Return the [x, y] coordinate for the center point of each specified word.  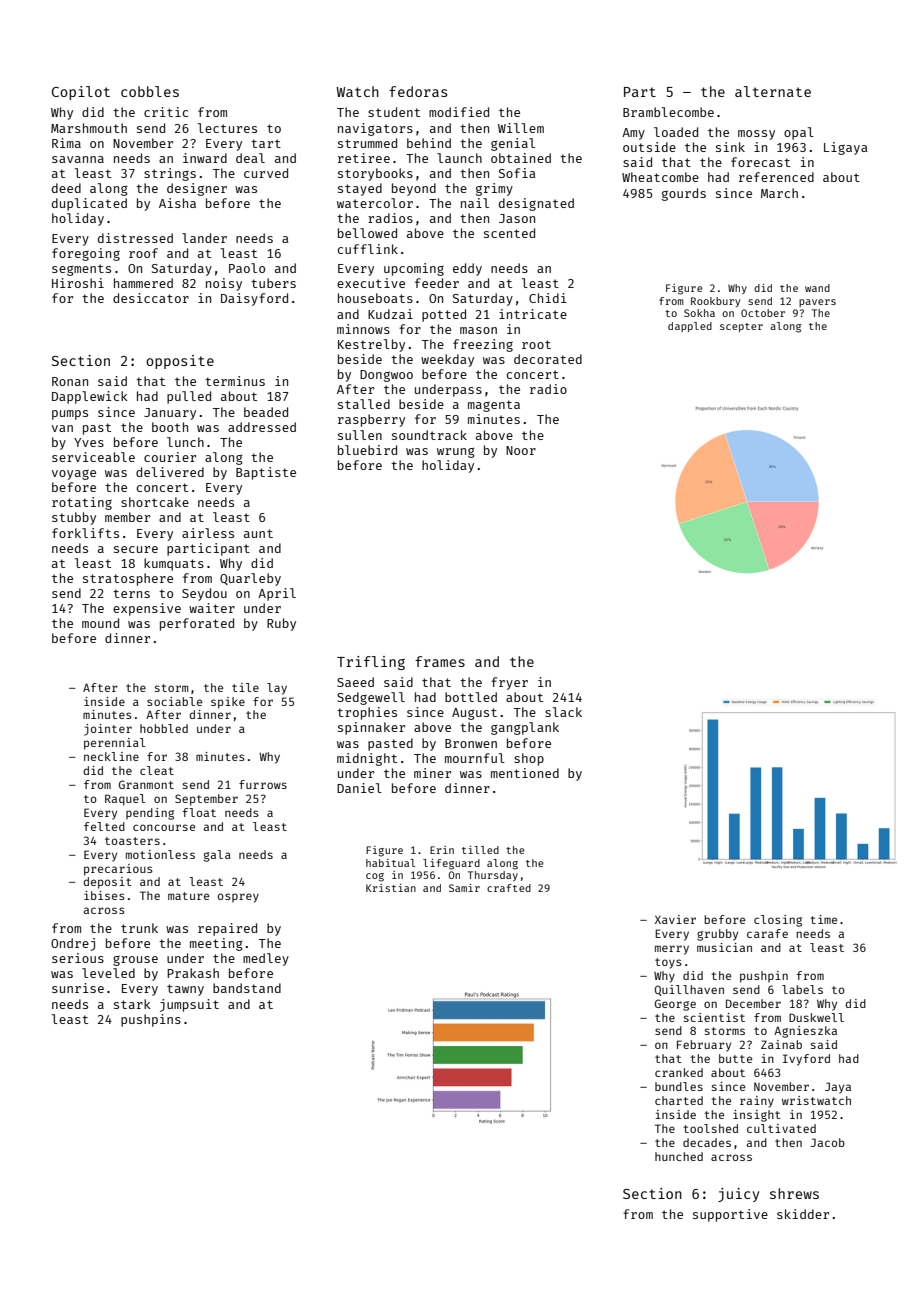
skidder [803, 1214]
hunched [679, 1156]
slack [563, 712]
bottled [471, 697]
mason [478, 330]
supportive [730, 1215]
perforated [197, 624]
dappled [690, 327]
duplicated [89, 204]
